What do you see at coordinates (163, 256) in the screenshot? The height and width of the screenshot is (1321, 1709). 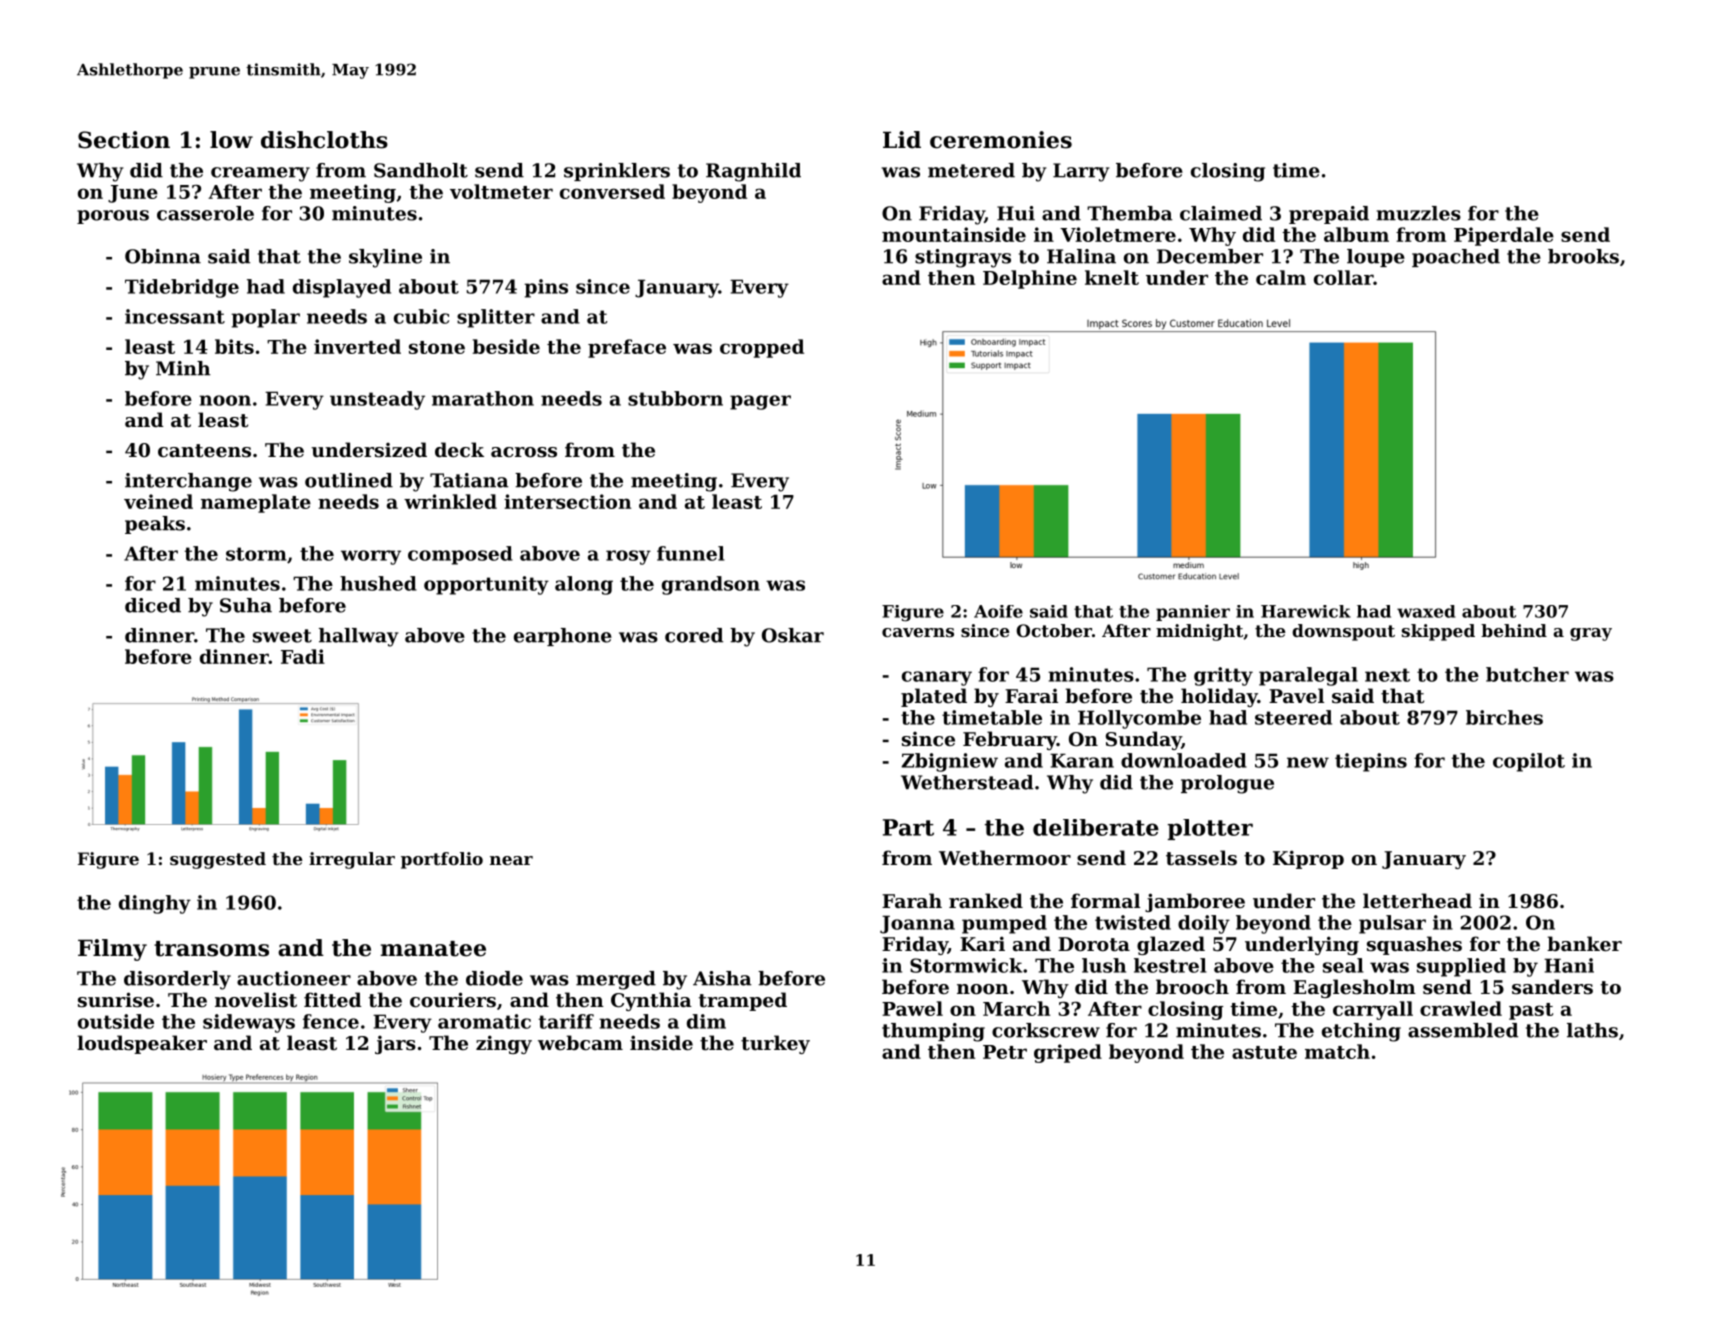 I see `Obinna` at bounding box center [163, 256].
